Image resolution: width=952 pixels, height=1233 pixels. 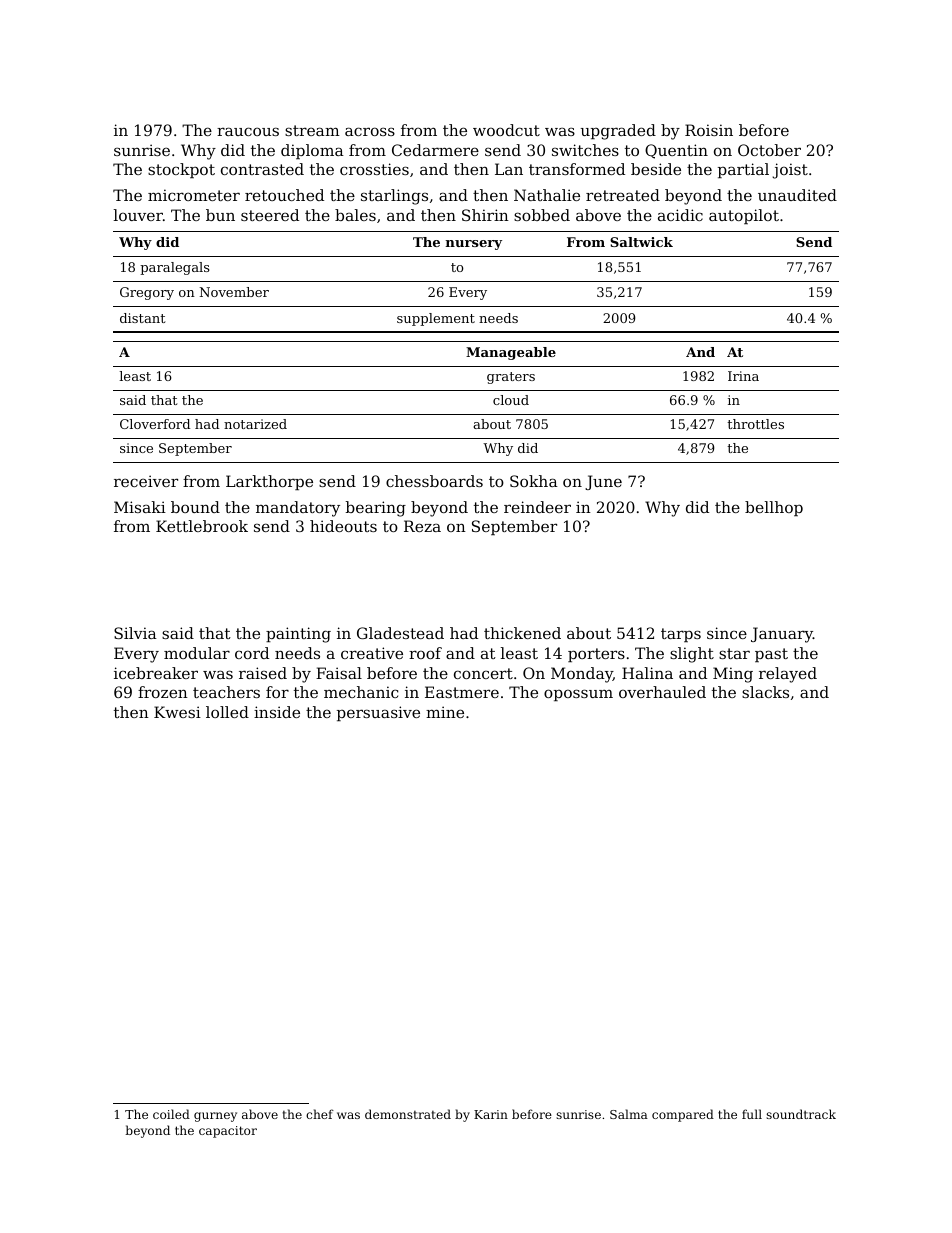 What do you see at coordinates (177, 712) in the document?
I see `Kwesi` at bounding box center [177, 712].
